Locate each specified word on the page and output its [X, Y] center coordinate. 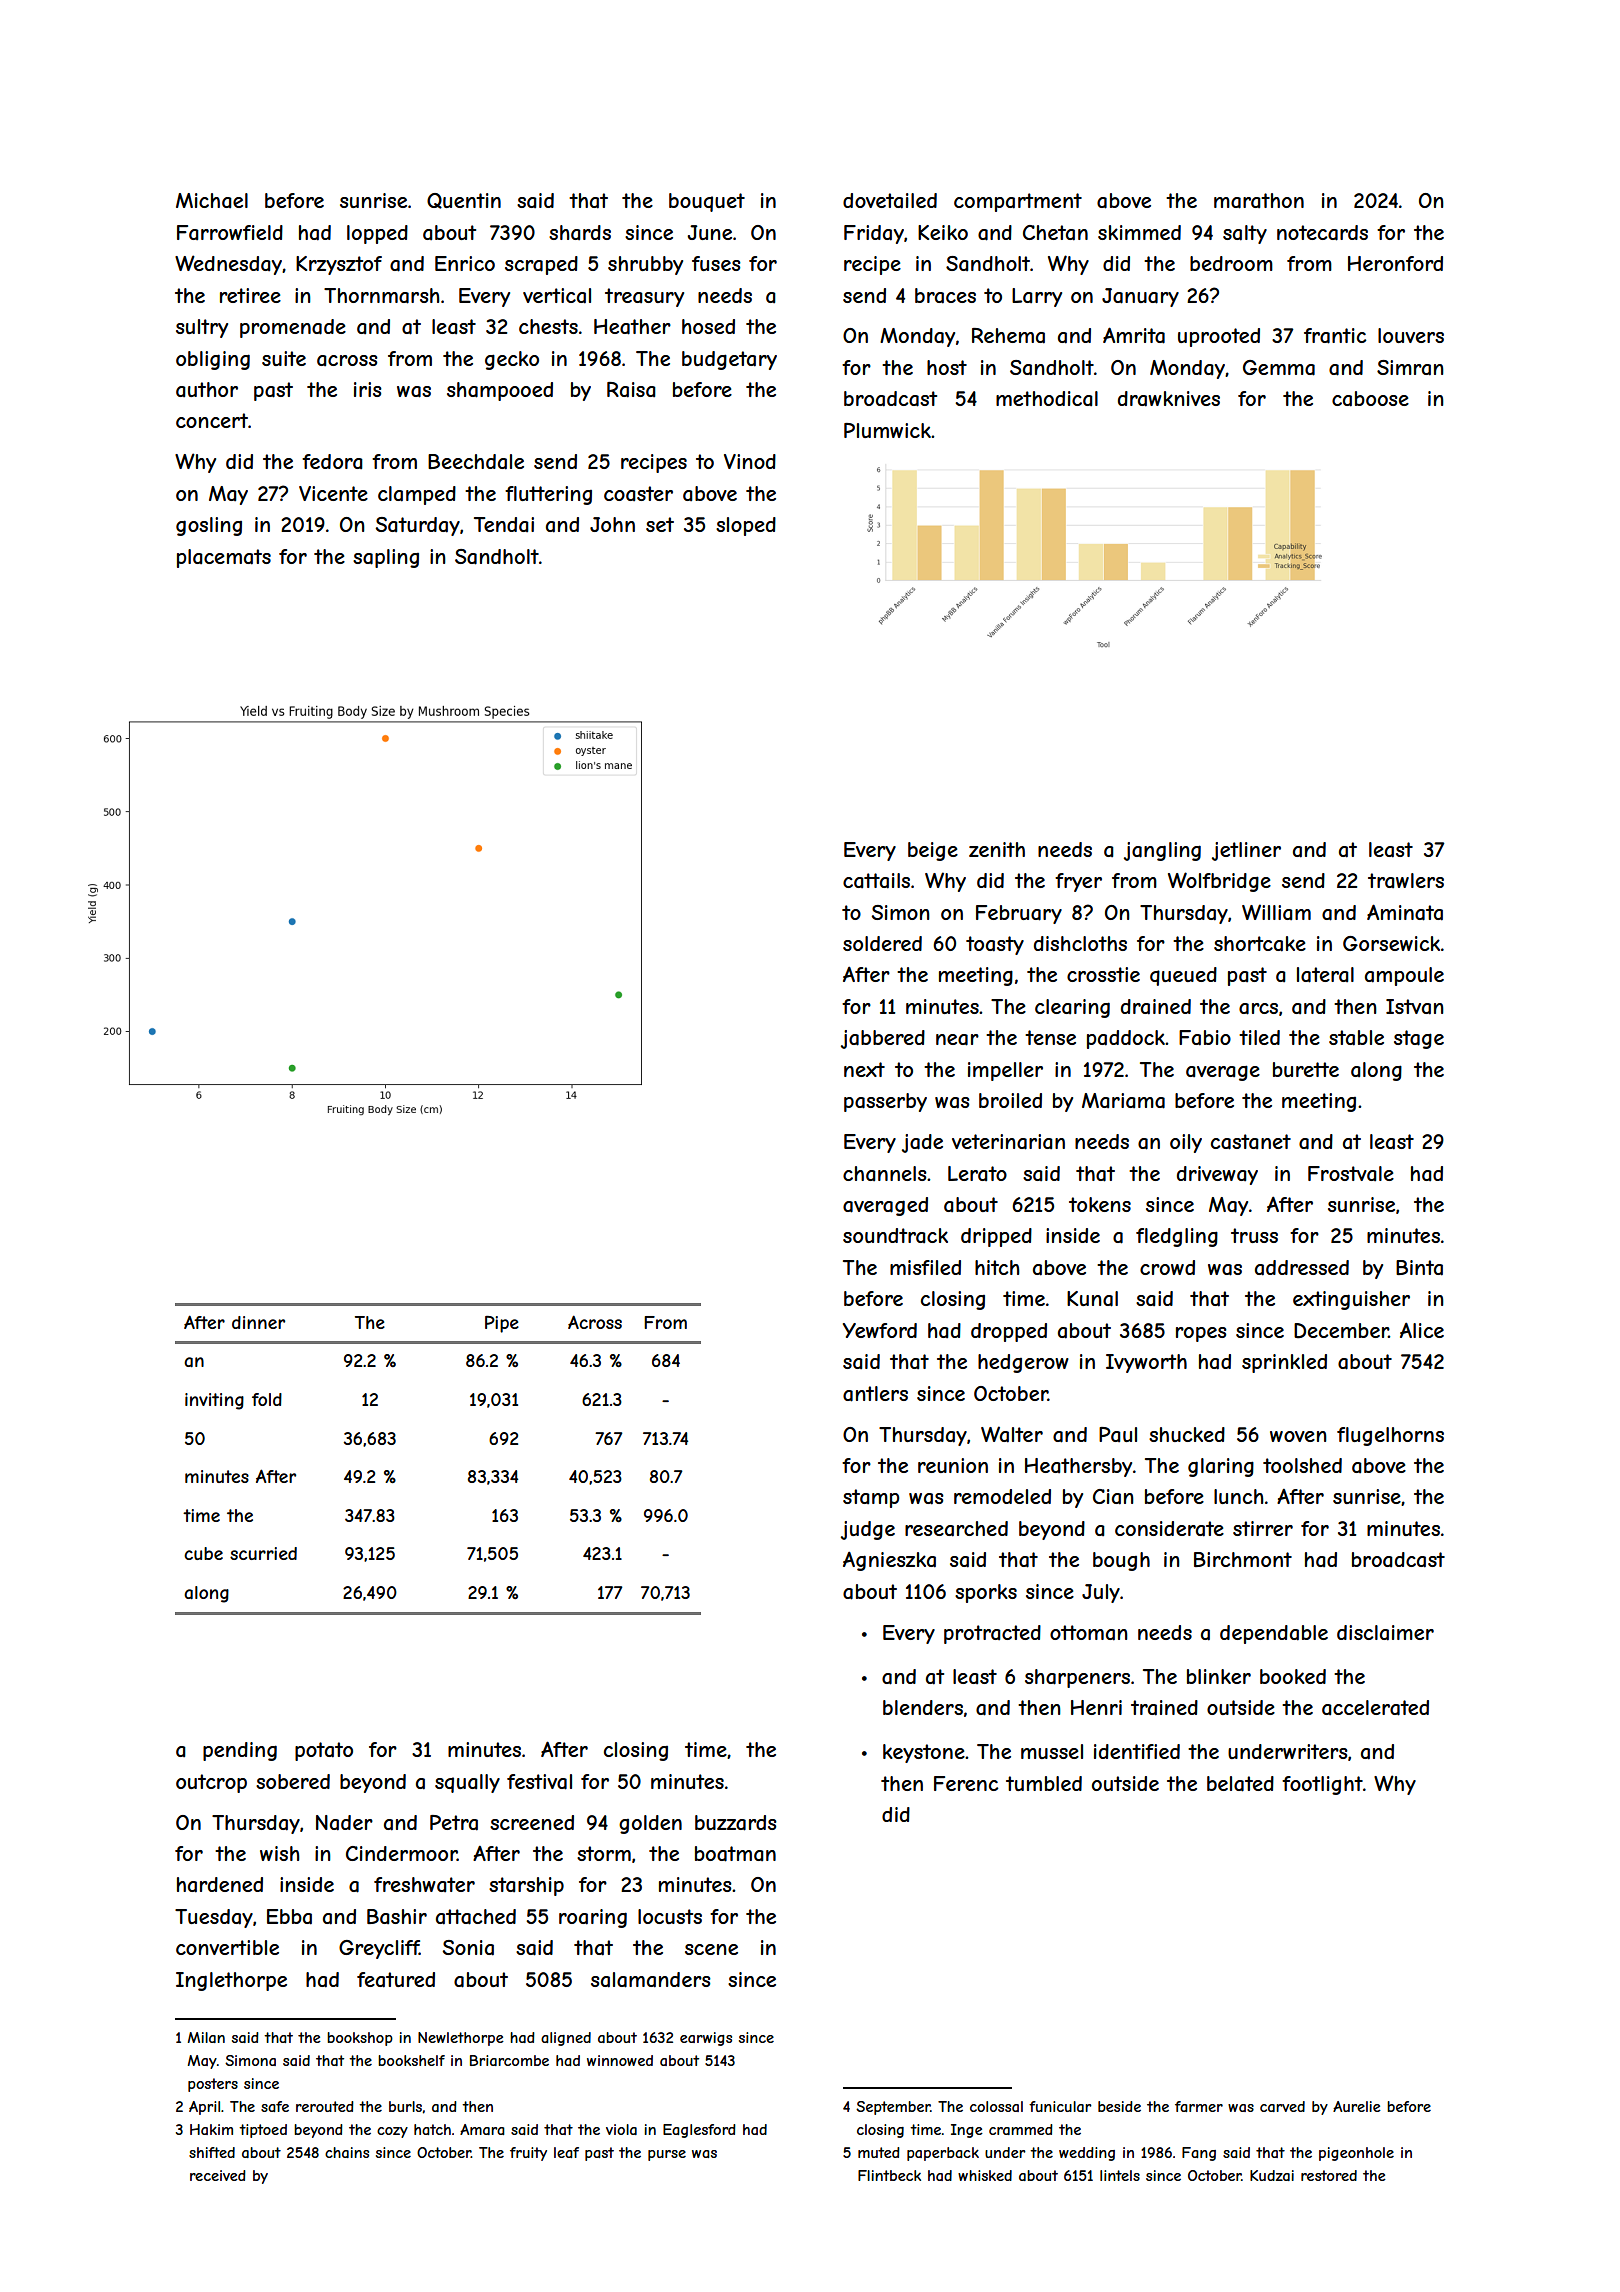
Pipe [502, 1324]
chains [347, 2152]
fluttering [548, 495]
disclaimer [1385, 1633]
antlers [875, 1394]
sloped [746, 526]
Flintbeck [889, 2175]
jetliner [1246, 851]
